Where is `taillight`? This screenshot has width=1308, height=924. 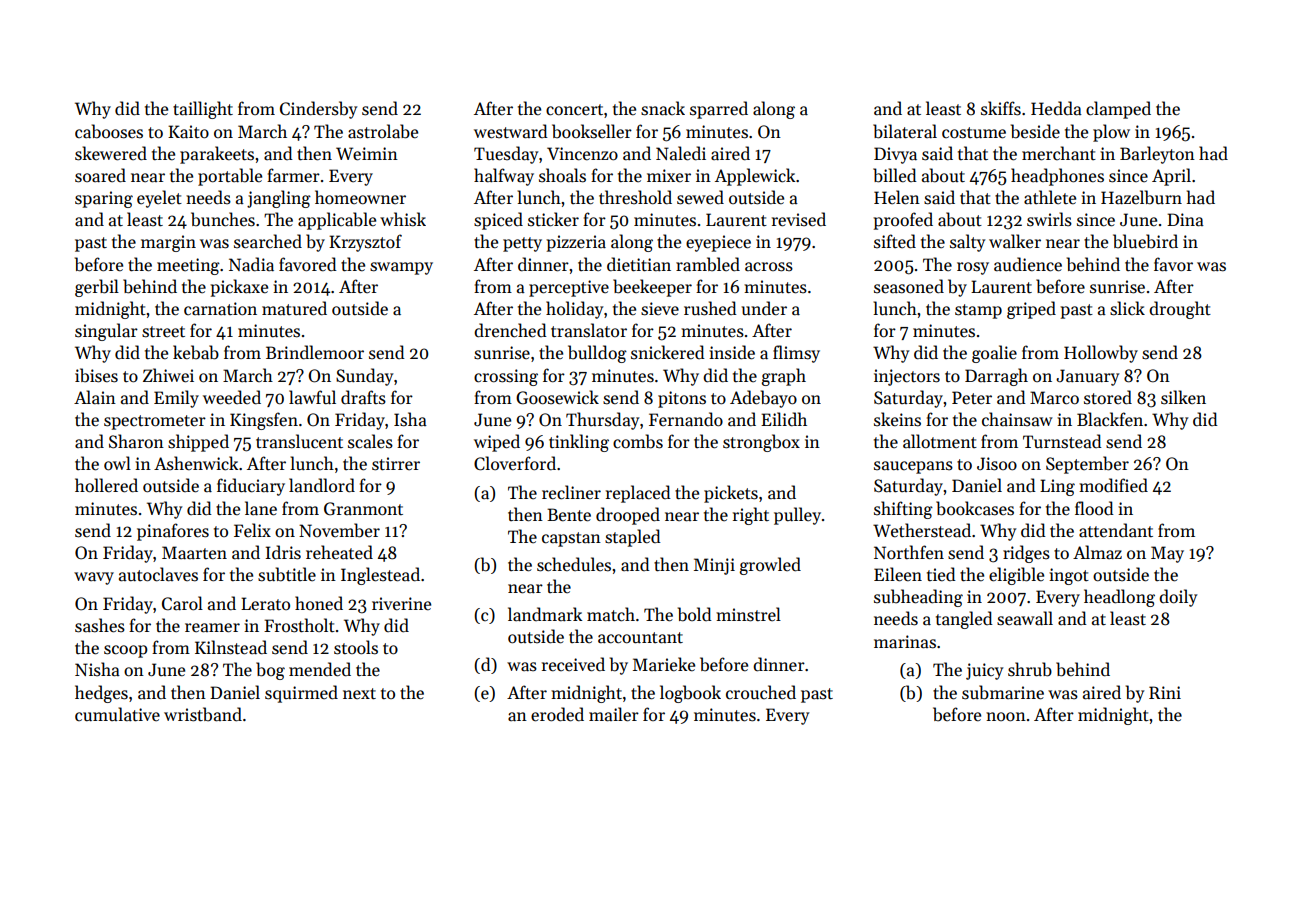
taillight is located at coordinates (203, 110).
